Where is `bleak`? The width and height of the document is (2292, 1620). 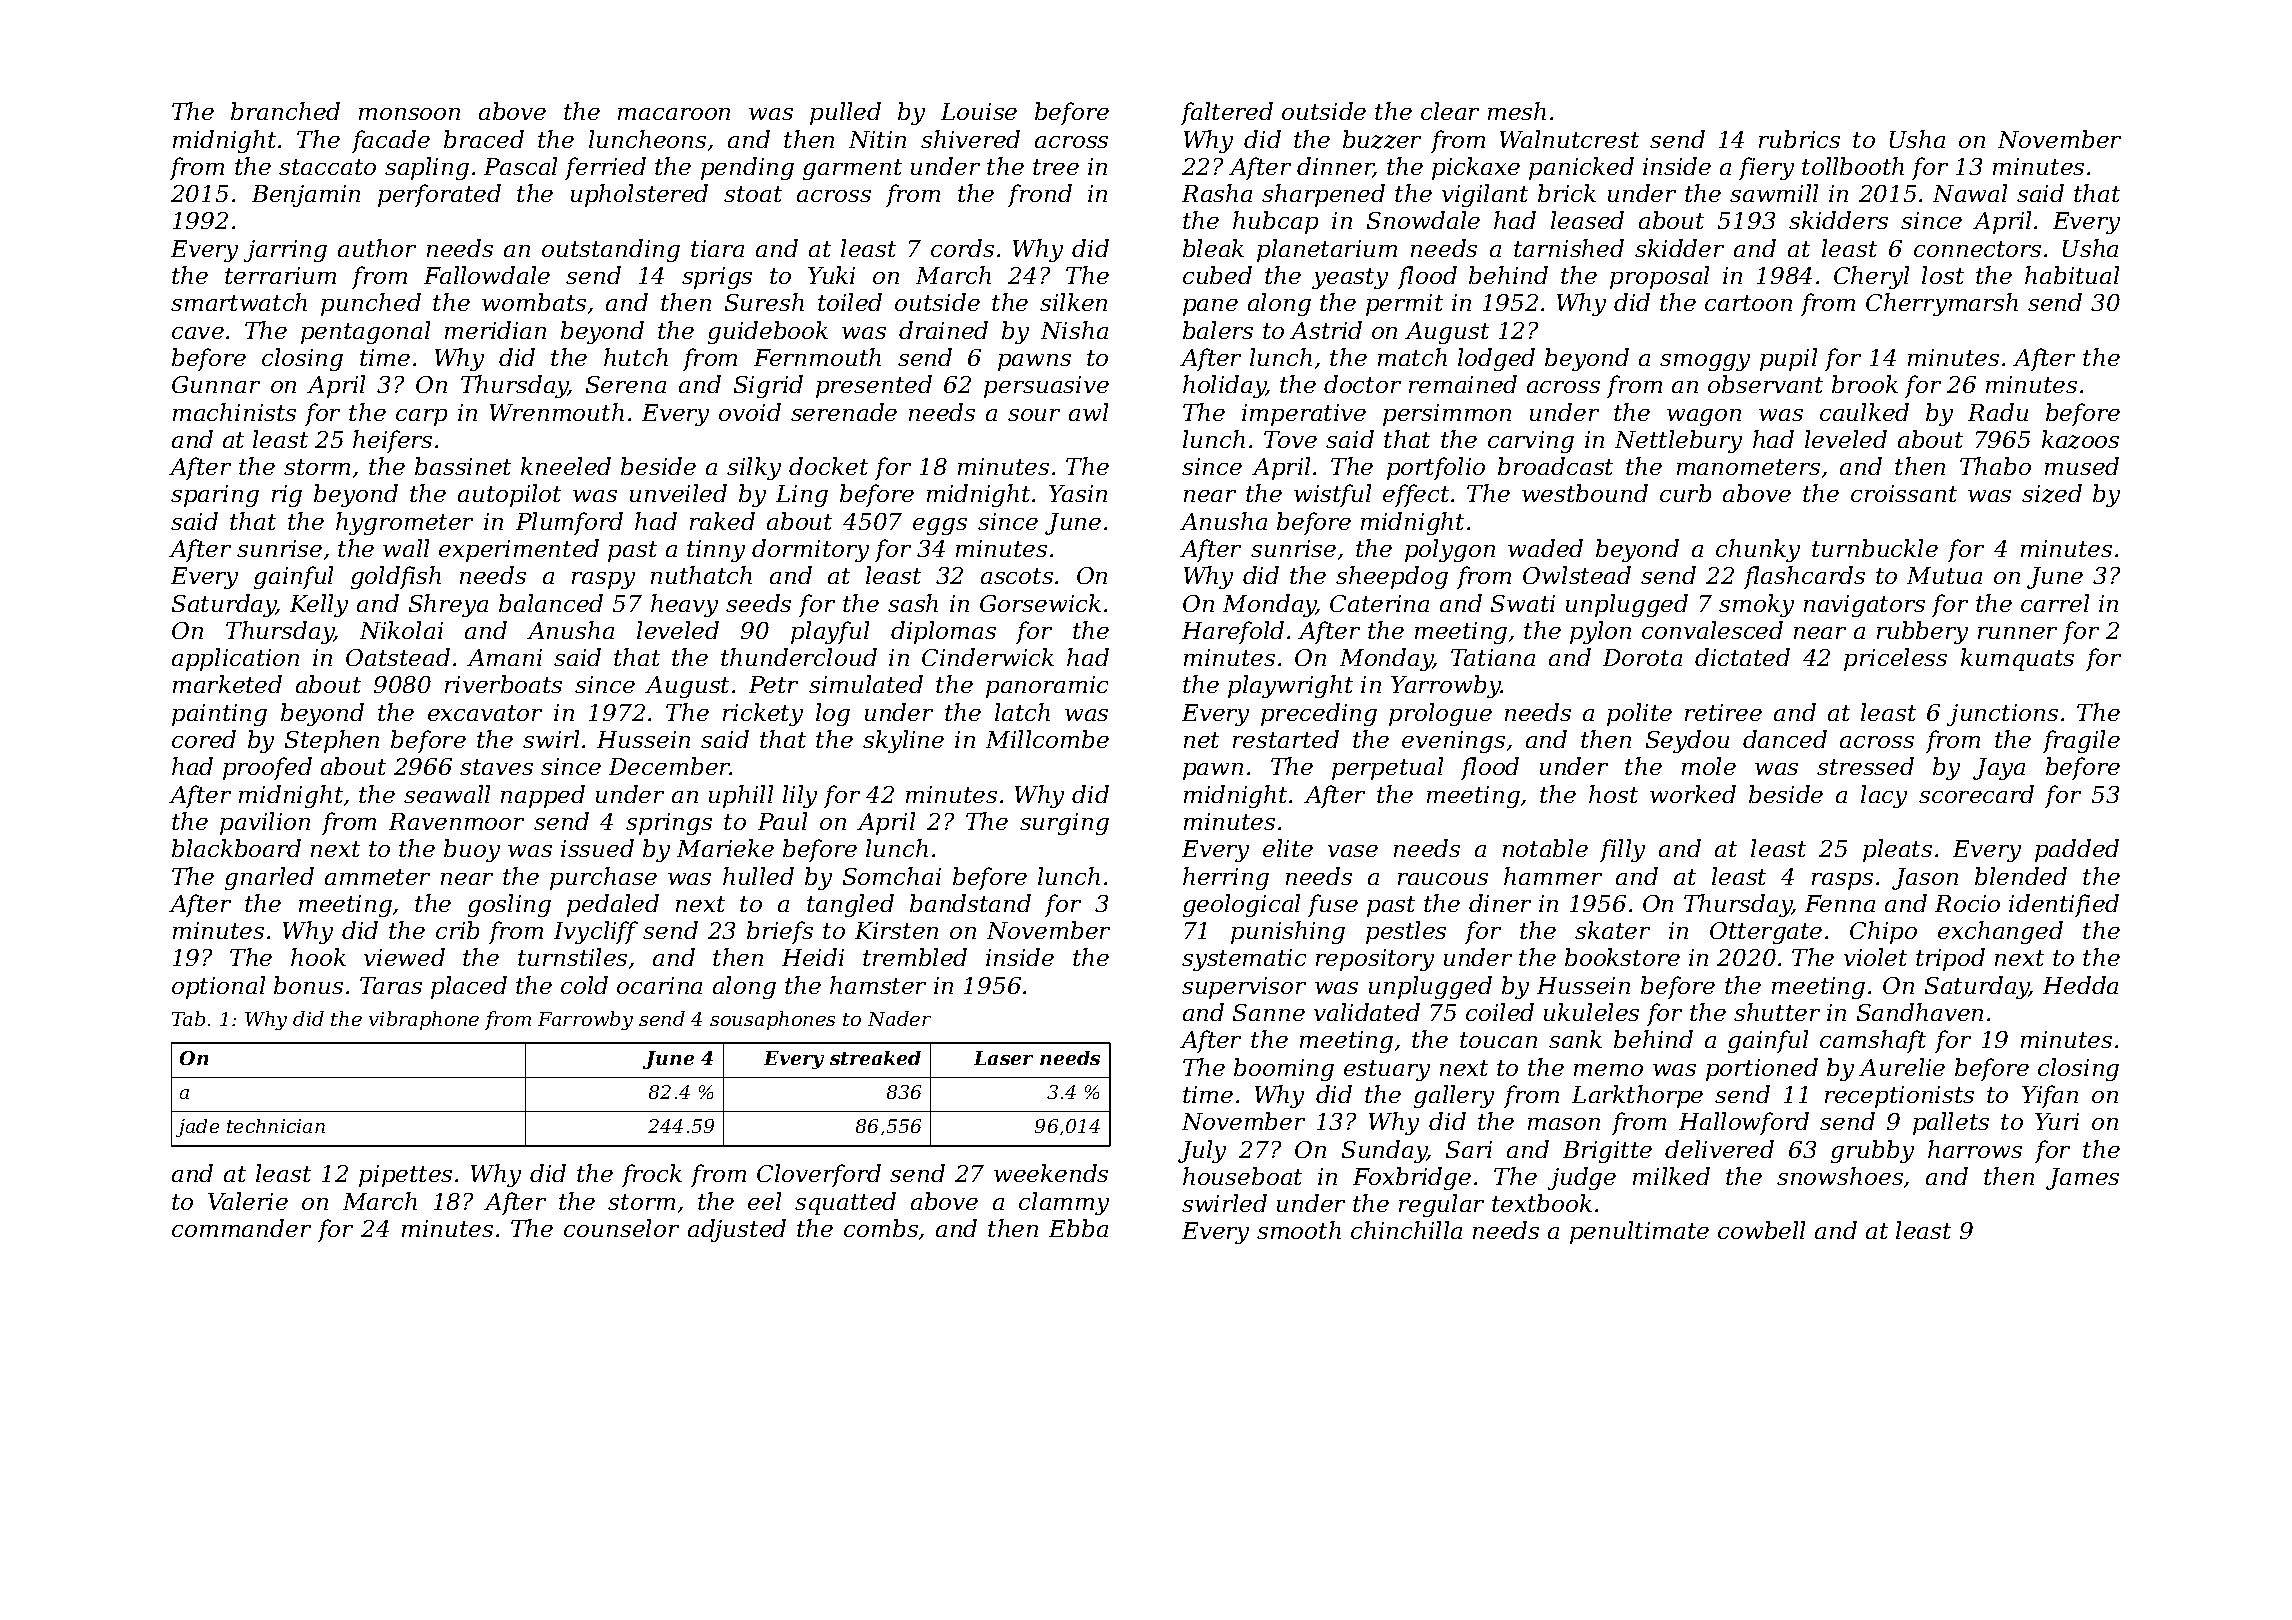
bleak is located at coordinates (1213, 248).
